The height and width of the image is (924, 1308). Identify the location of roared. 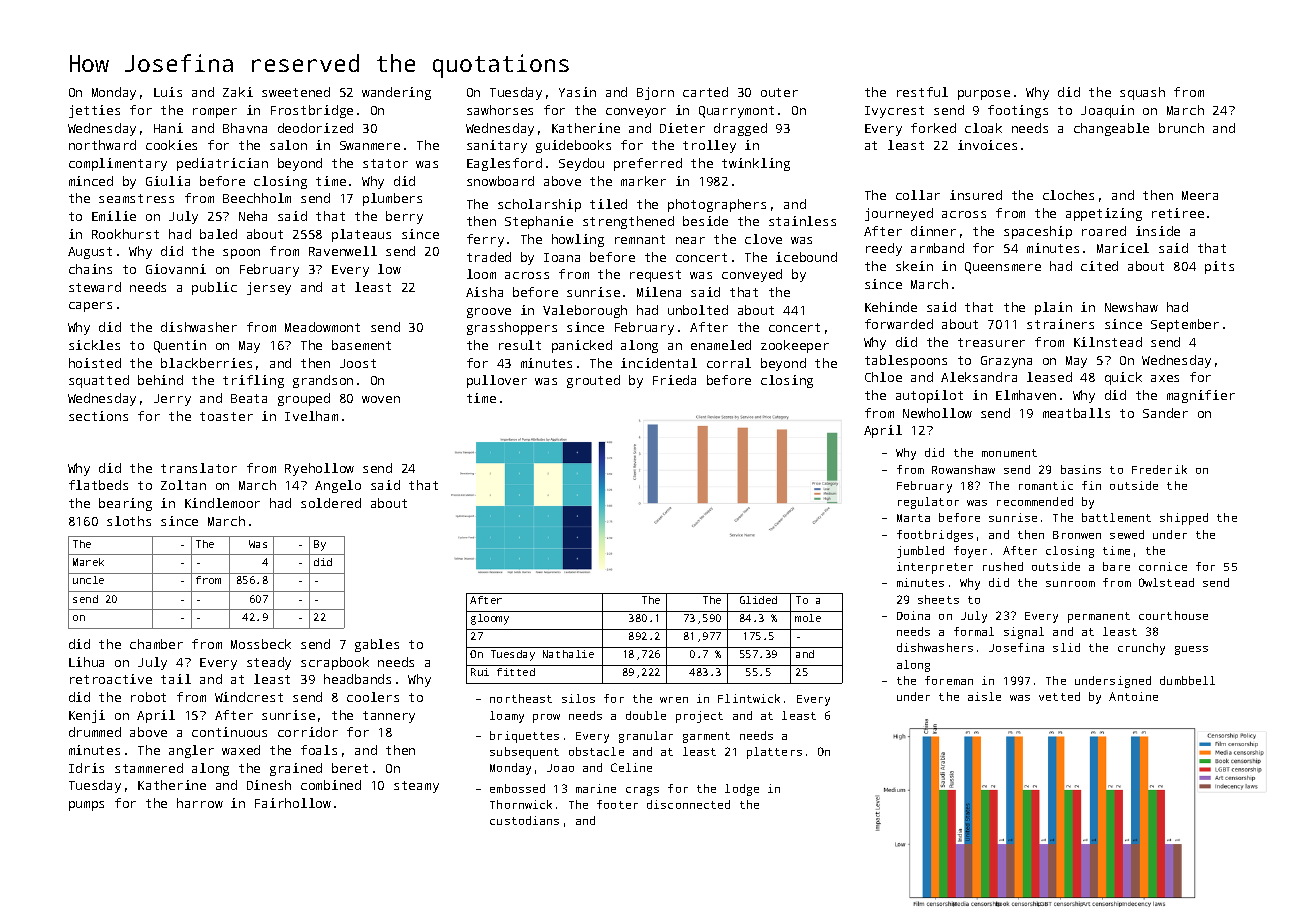
(1104, 231).
